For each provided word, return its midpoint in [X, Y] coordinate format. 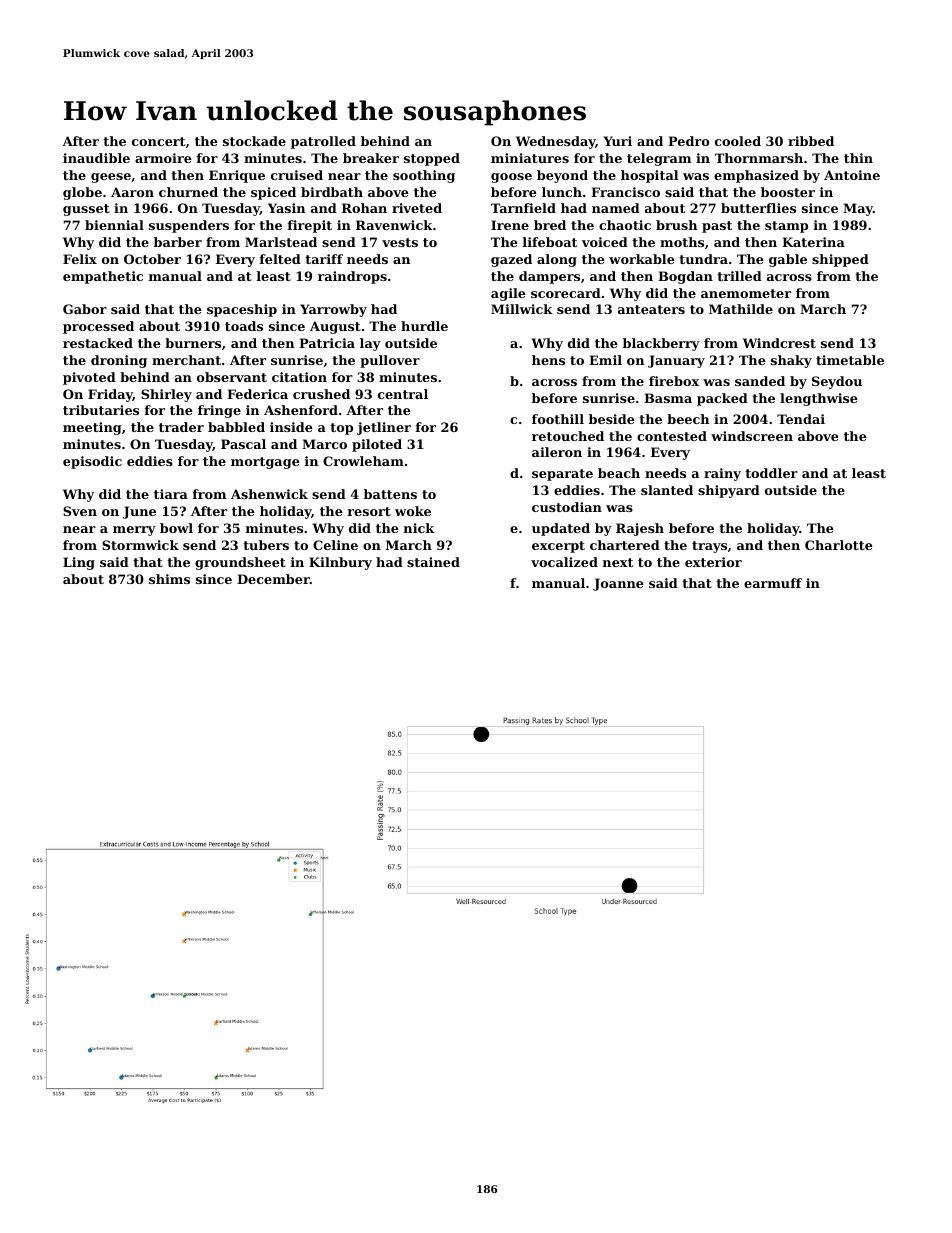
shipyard [729, 491]
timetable [850, 360]
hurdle [424, 326]
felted [280, 259]
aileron [557, 452]
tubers [266, 545]
